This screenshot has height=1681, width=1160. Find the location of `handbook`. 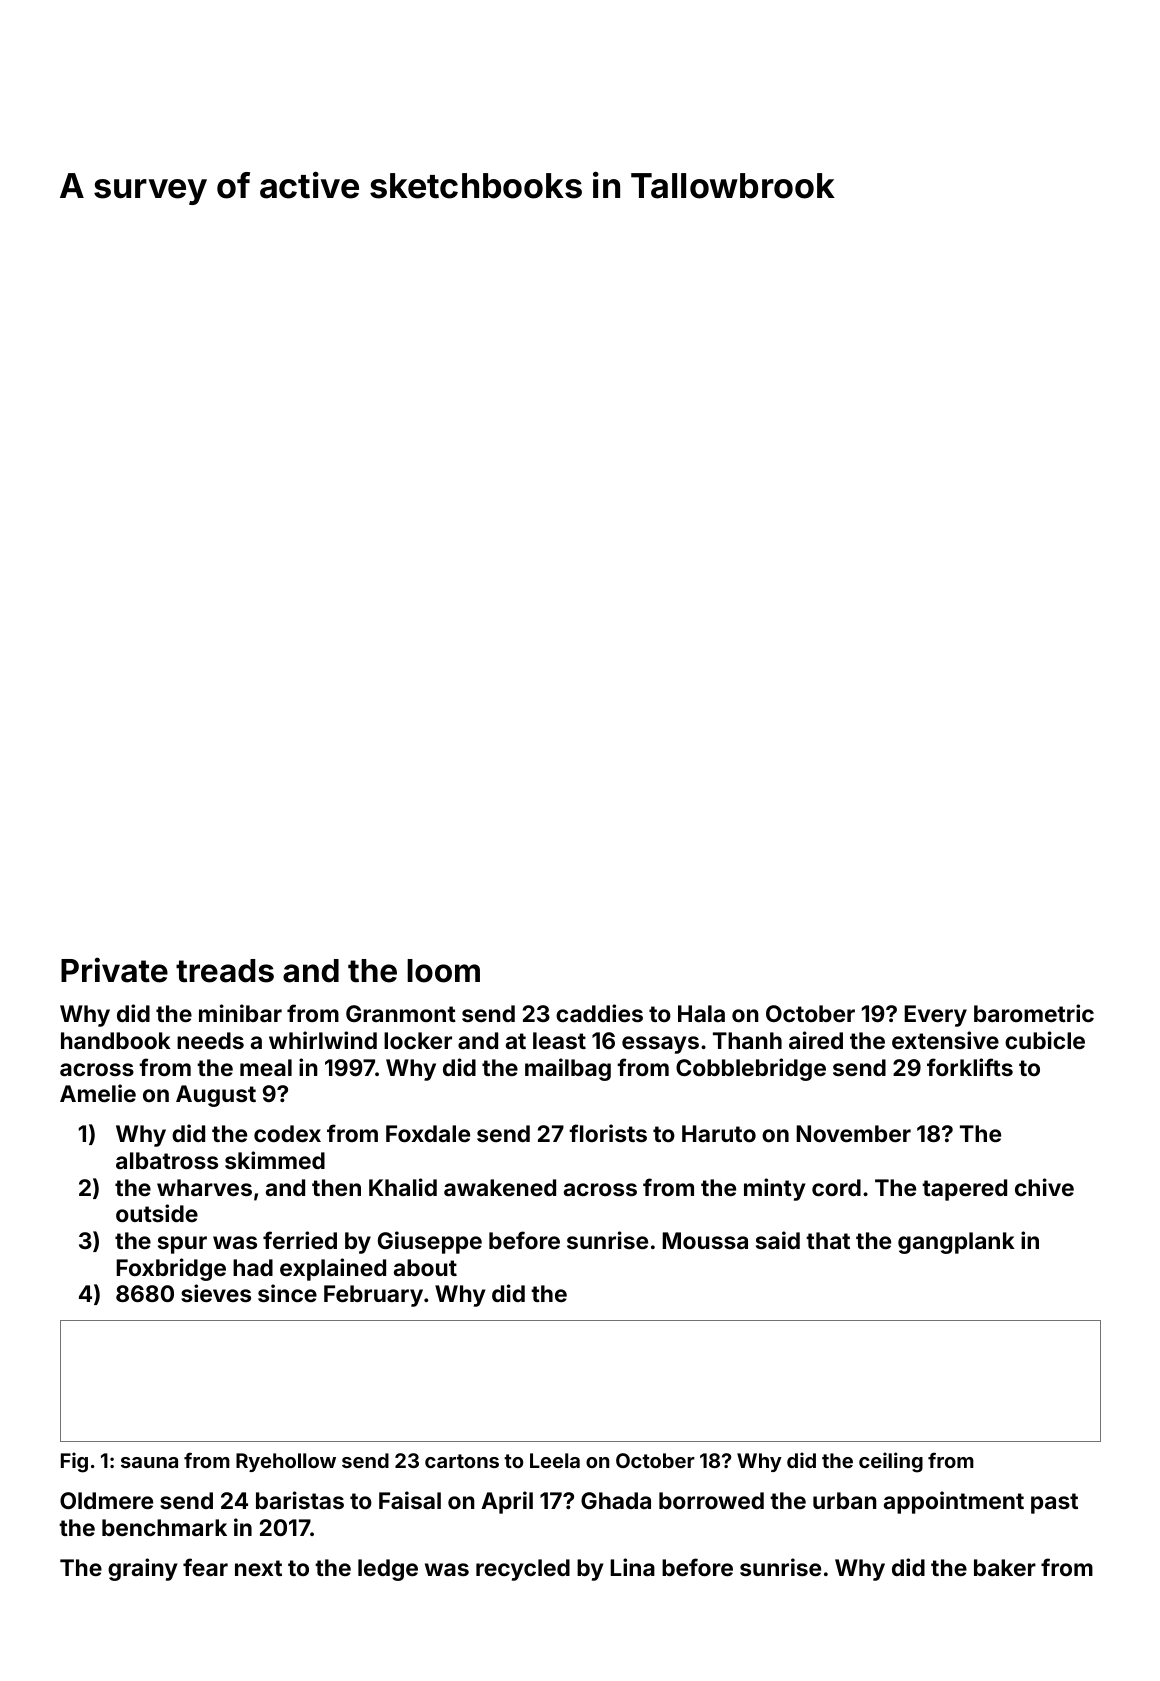

handbook is located at coordinates (116, 1040).
